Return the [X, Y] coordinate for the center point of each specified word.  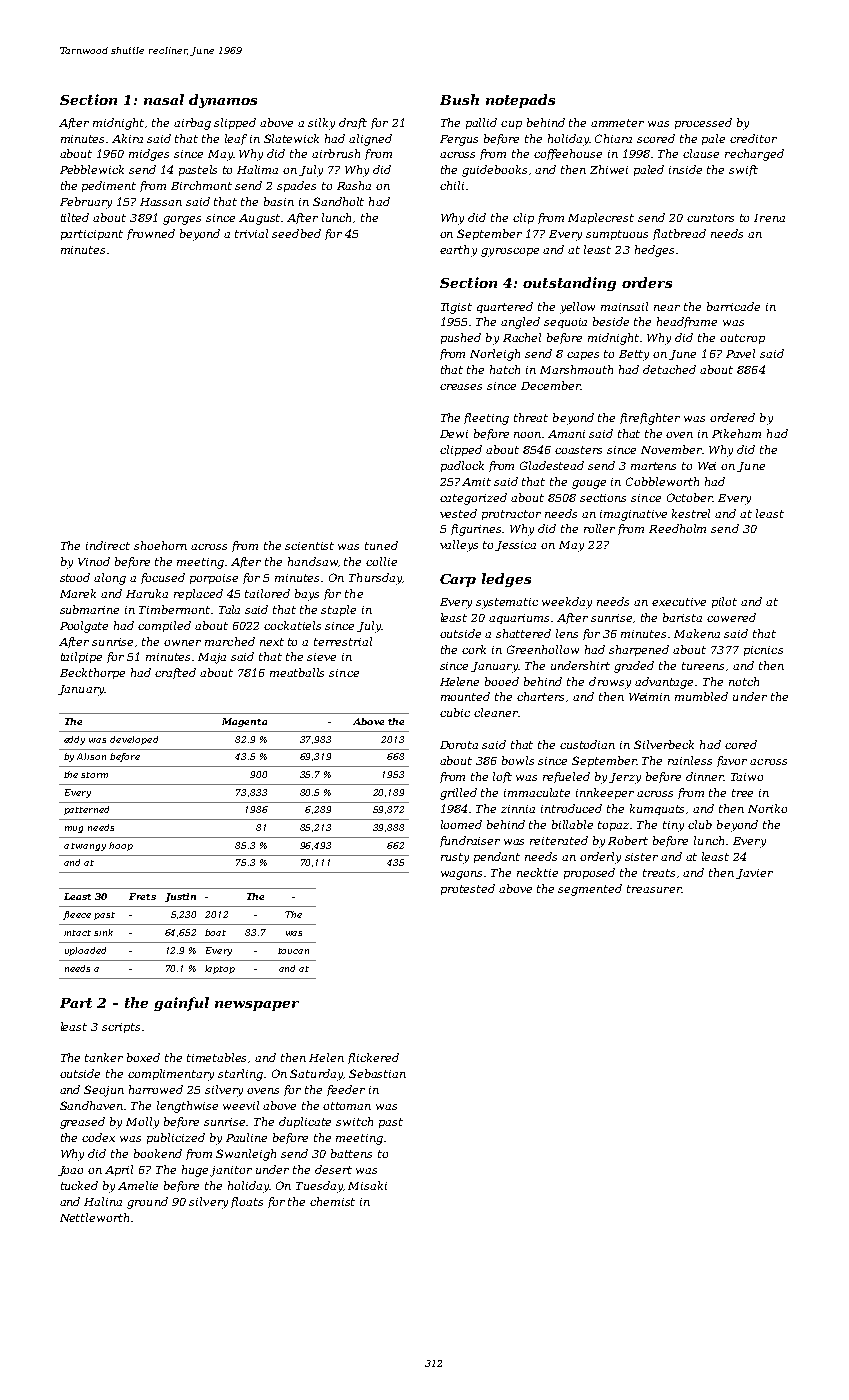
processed [703, 123]
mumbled [701, 696]
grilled [458, 794]
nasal [164, 99]
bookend [158, 1153]
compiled [164, 626]
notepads [520, 101]
